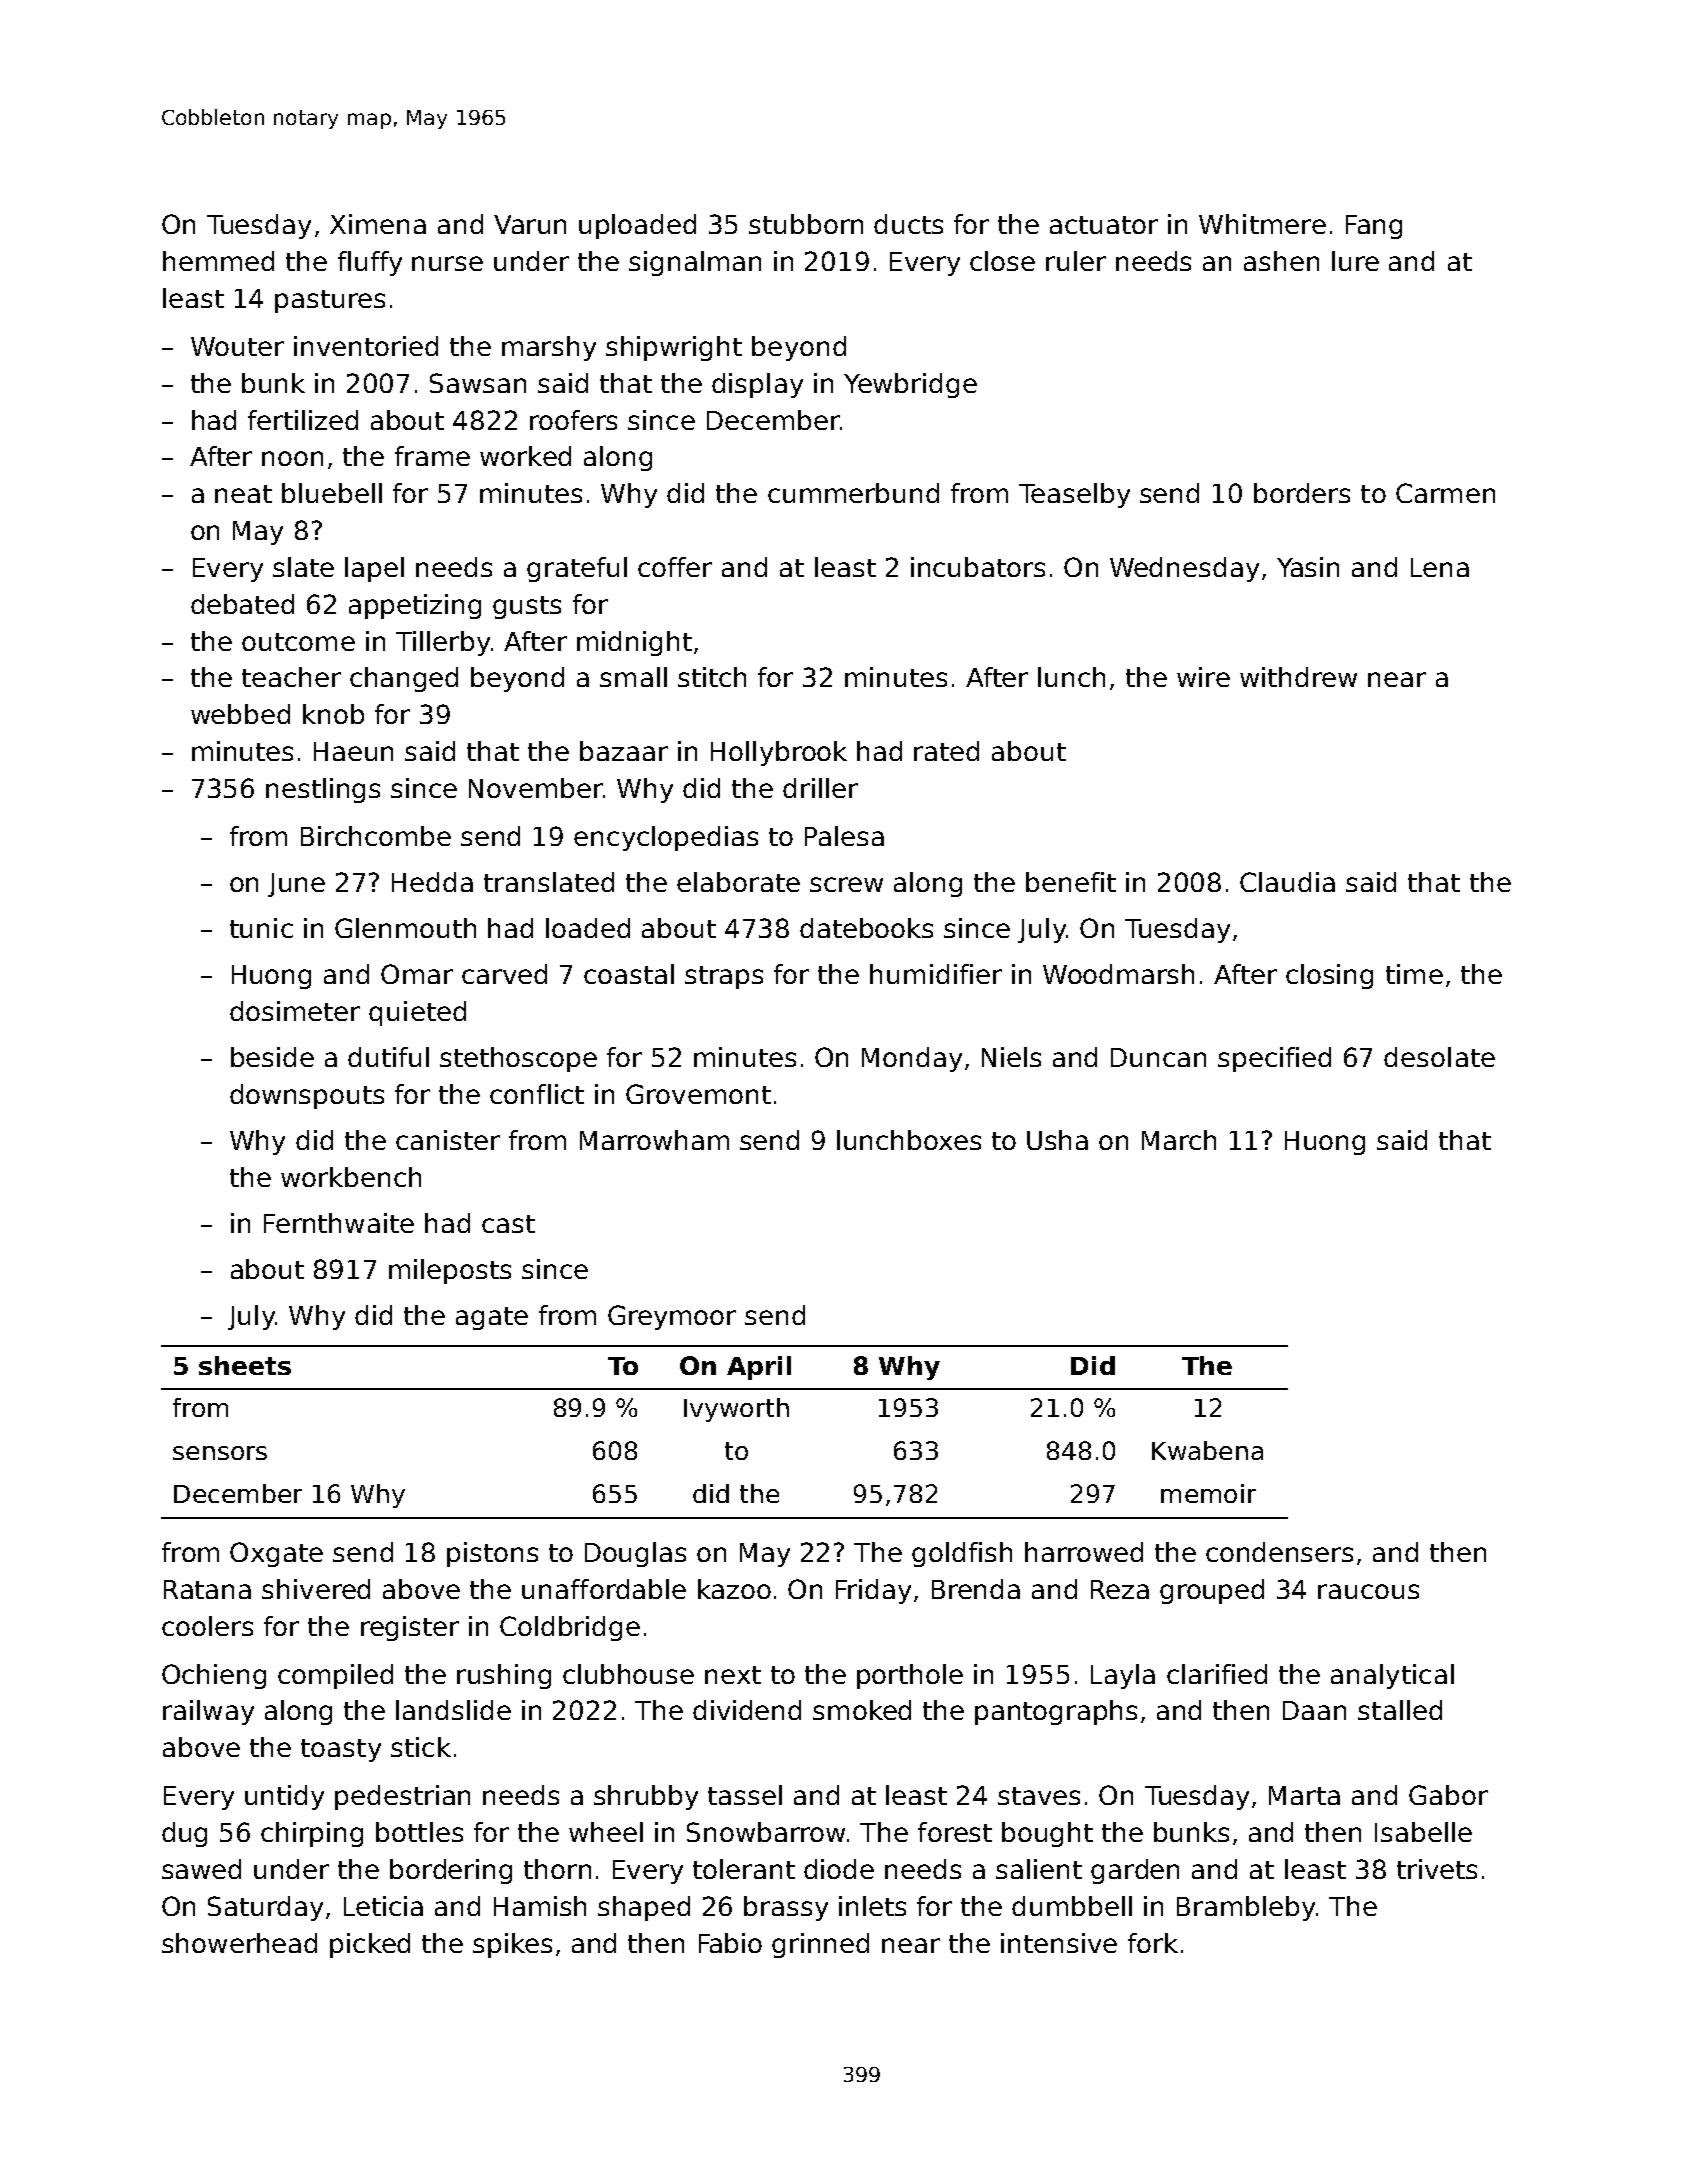 This screenshot has height=2178, width=1683. I want to click on Brenda, so click(976, 1589).
